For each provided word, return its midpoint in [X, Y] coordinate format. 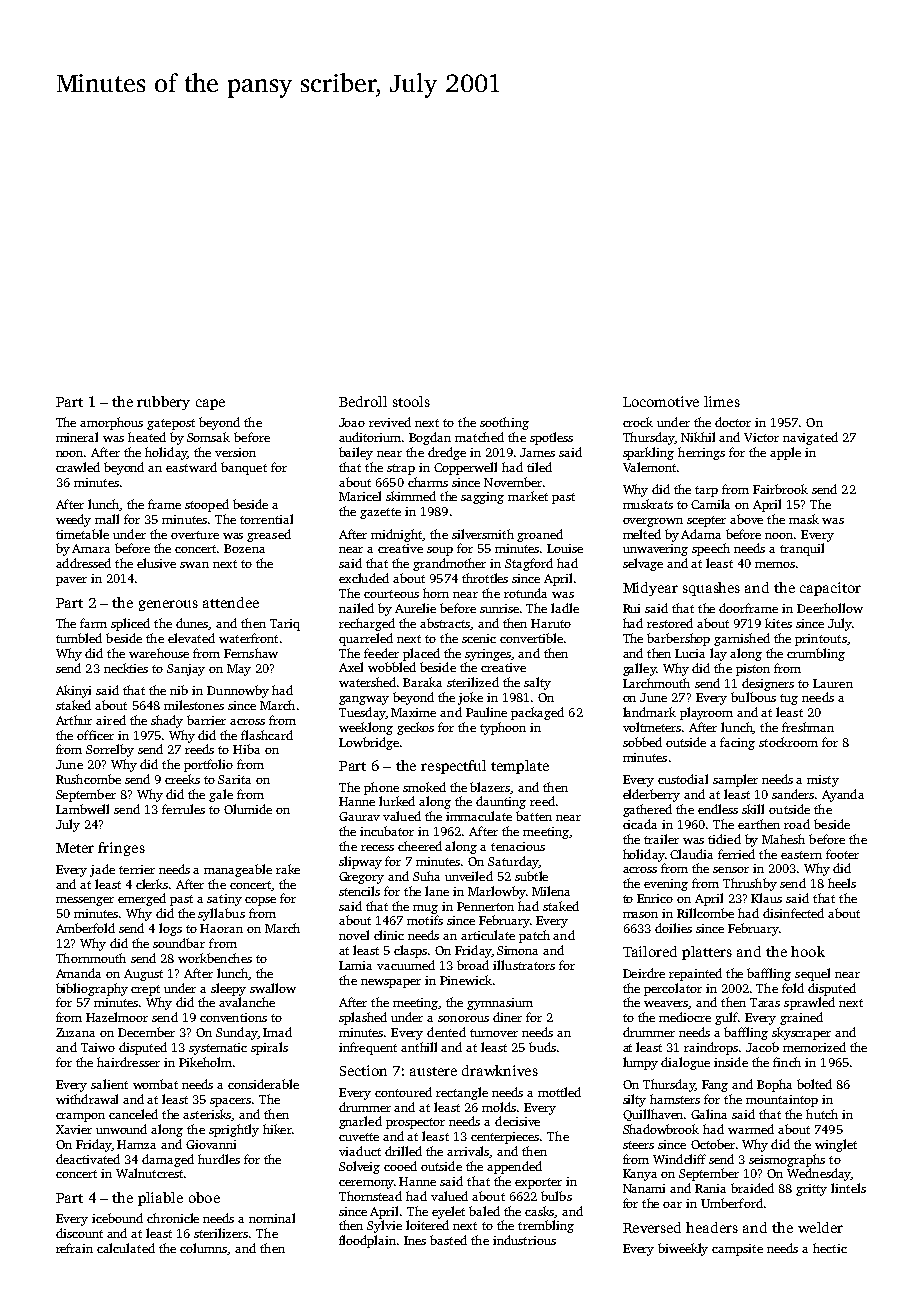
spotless [551, 438]
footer [842, 854]
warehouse [159, 653]
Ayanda [843, 795]
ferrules [183, 809]
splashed [363, 1018]
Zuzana [75, 1032]
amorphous [111, 423]
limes [722, 401]
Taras [765, 1002]
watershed [367, 682]
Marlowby [496, 892]
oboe [204, 1197]
